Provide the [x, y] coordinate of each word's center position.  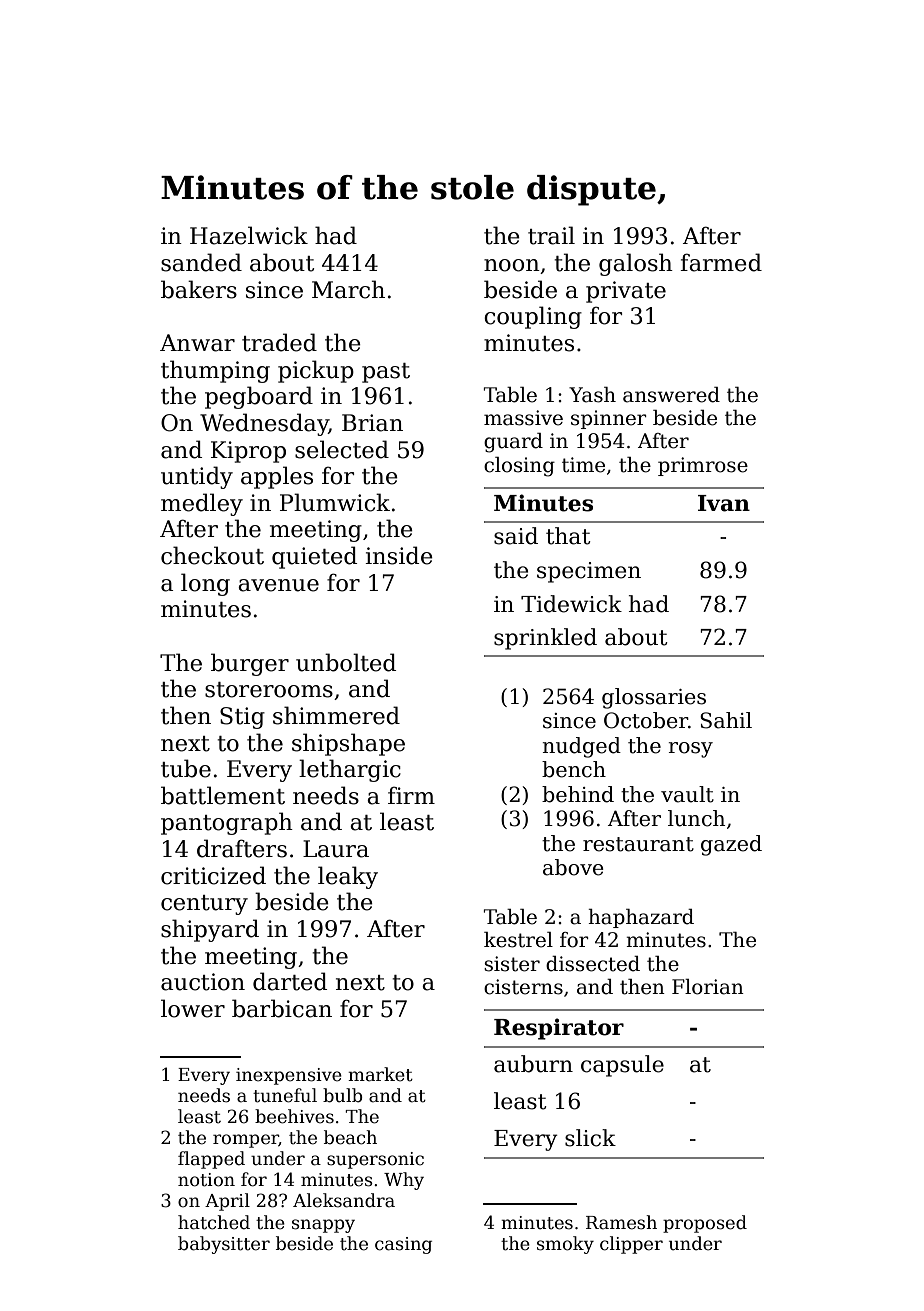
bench [574, 769]
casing [403, 1245]
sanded [201, 262]
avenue [278, 585]
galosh [636, 264]
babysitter [224, 1245]
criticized [213, 875]
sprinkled [545, 639]
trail [551, 235]
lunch [696, 818]
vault [687, 794]
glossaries [654, 698]
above [573, 867]
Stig [242, 718]
